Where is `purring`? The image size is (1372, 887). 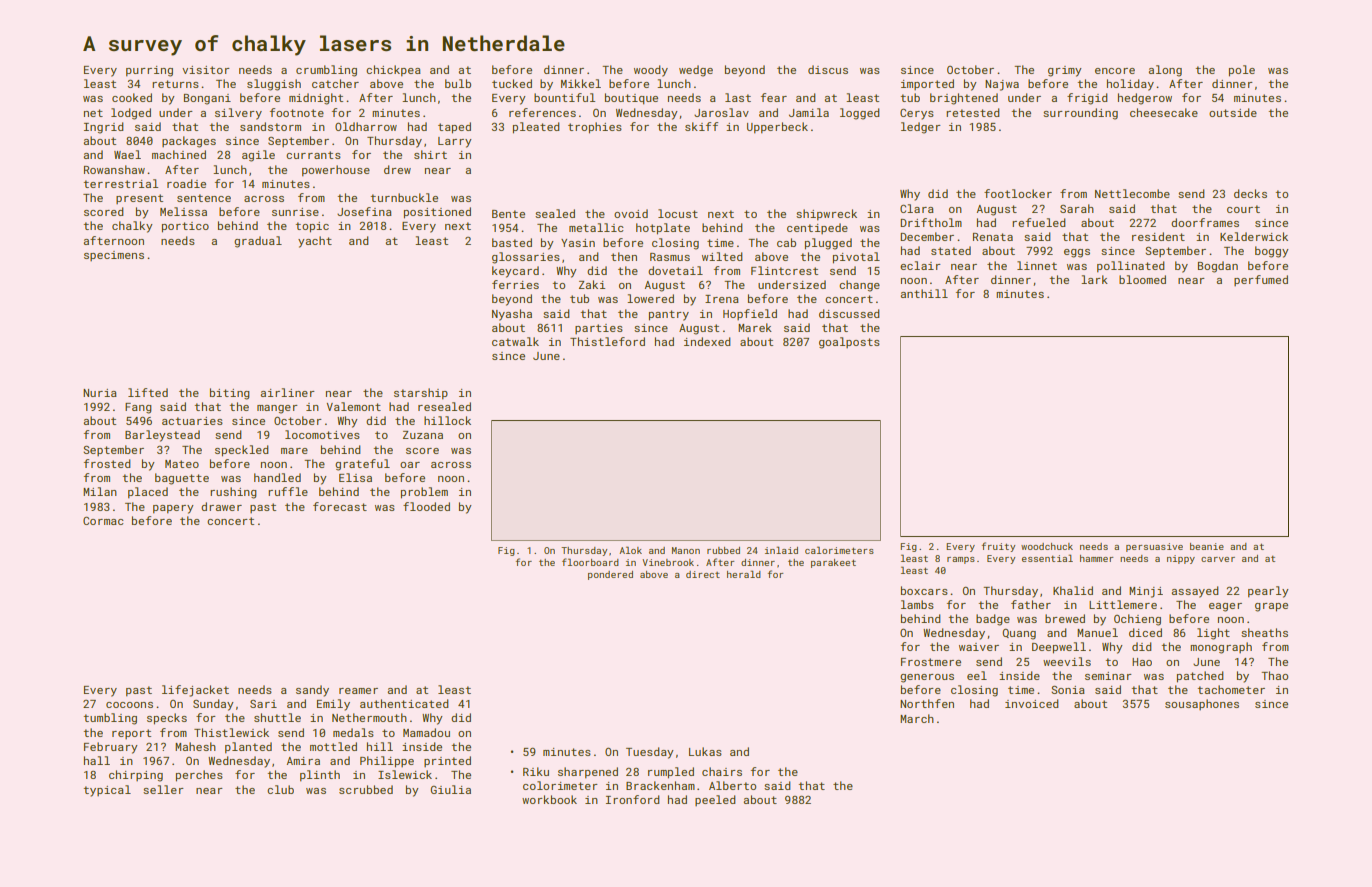 purring is located at coordinates (149, 71).
